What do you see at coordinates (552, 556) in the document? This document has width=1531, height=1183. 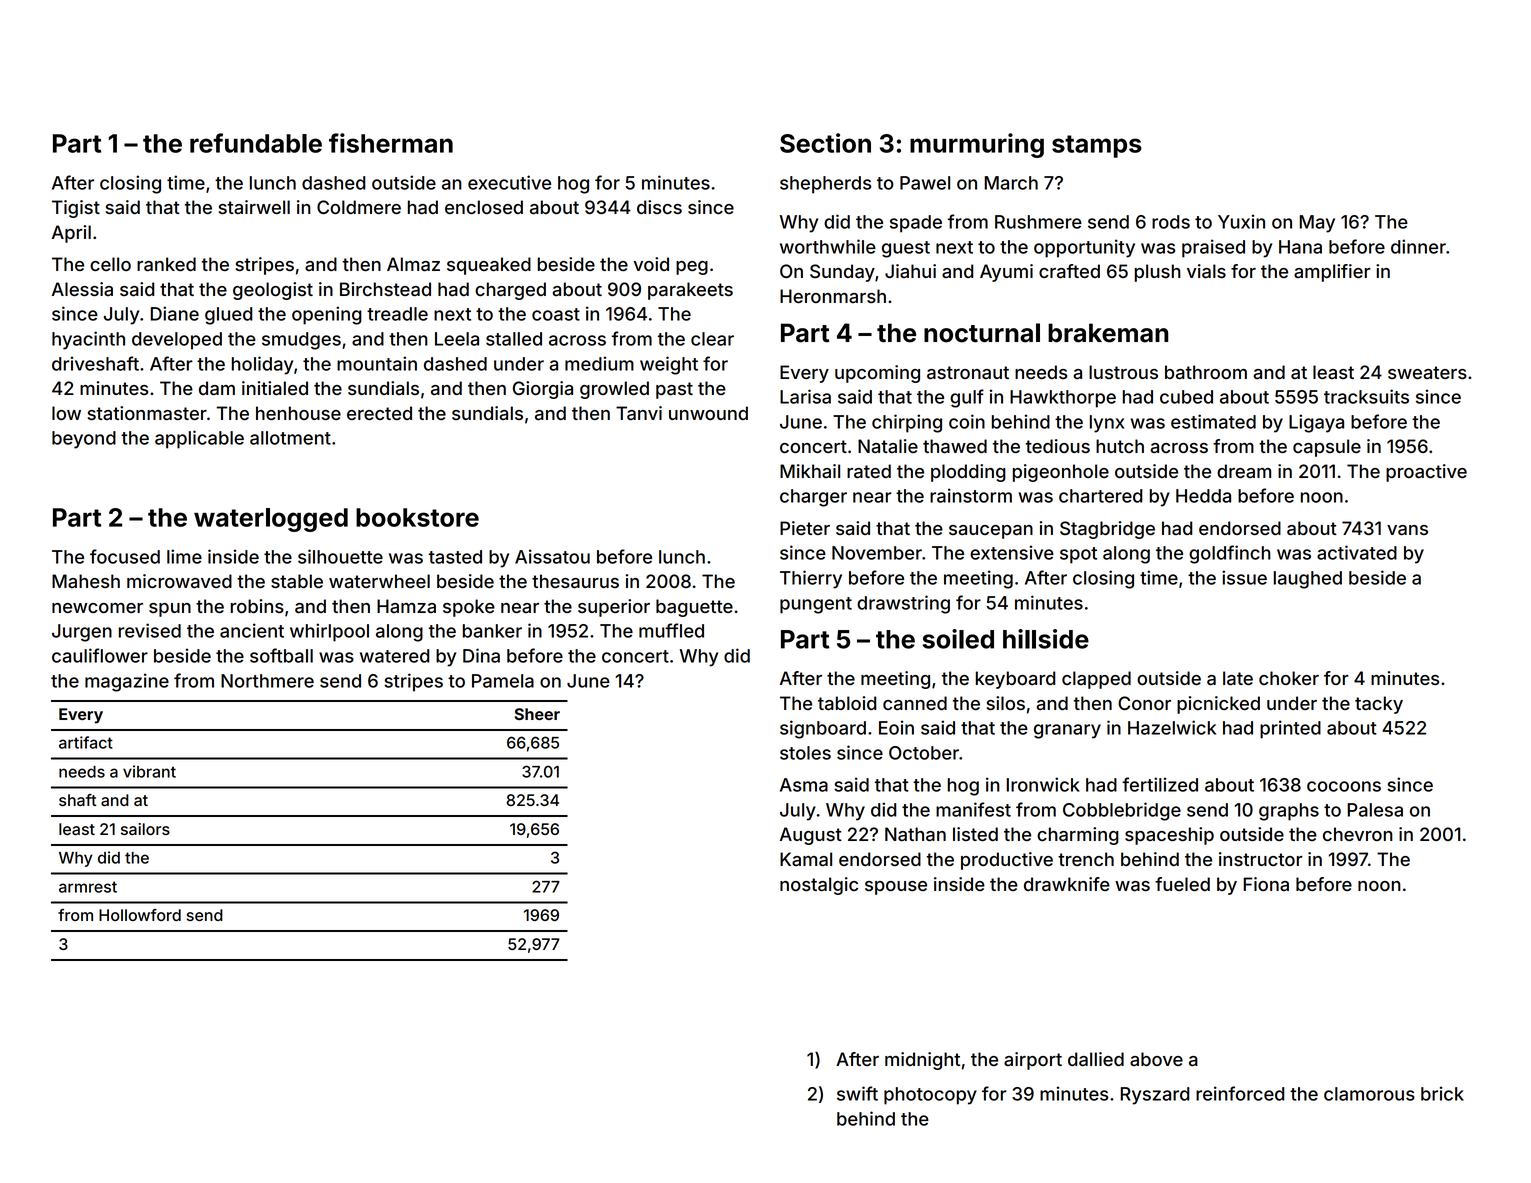 I see `Aissatou` at bounding box center [552, 556].
